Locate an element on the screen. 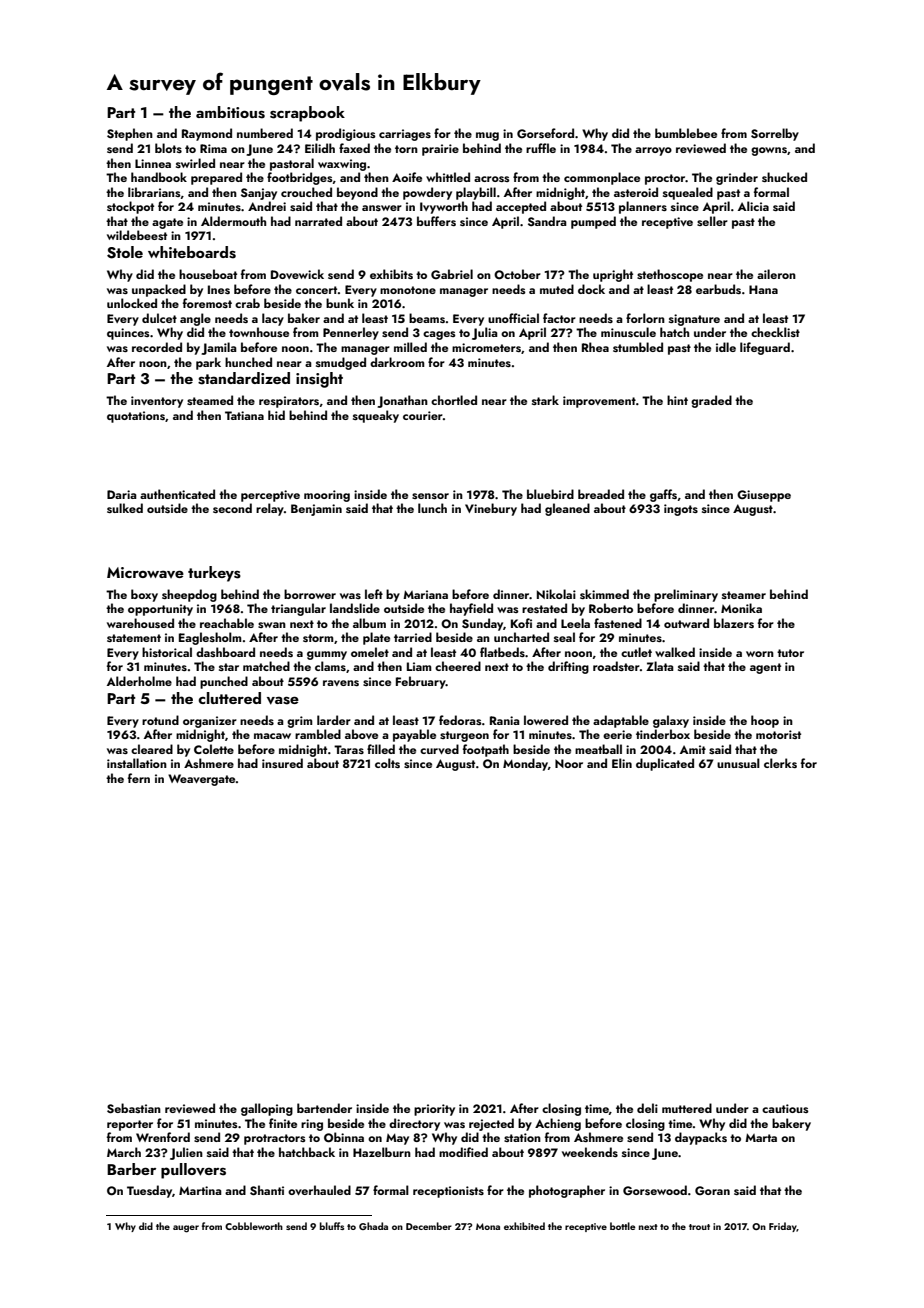 This screenshot has height=1308, width=924. bluffs is located at coordinates (332, 1226).
